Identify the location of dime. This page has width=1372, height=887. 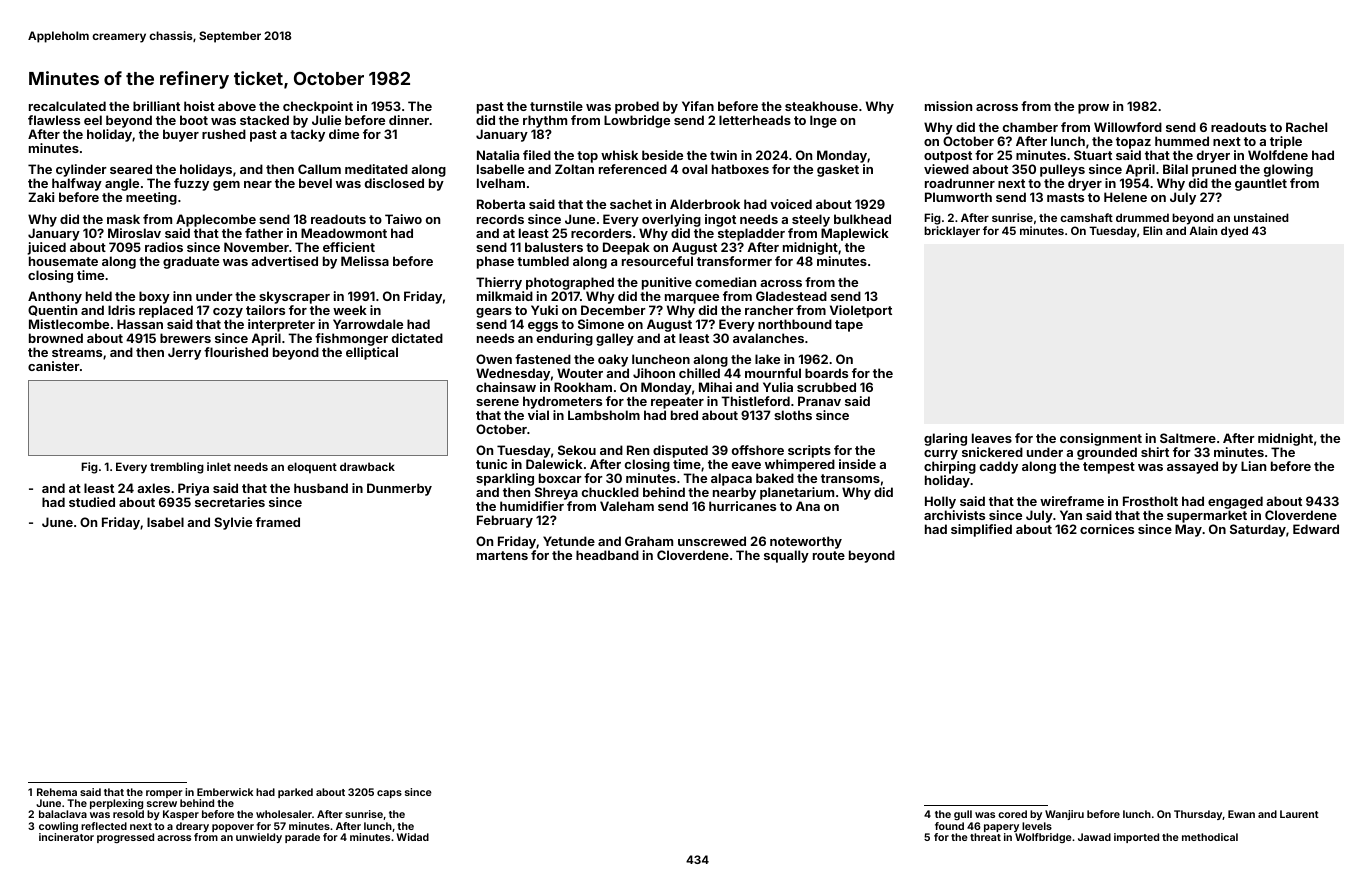
(344, 134).
